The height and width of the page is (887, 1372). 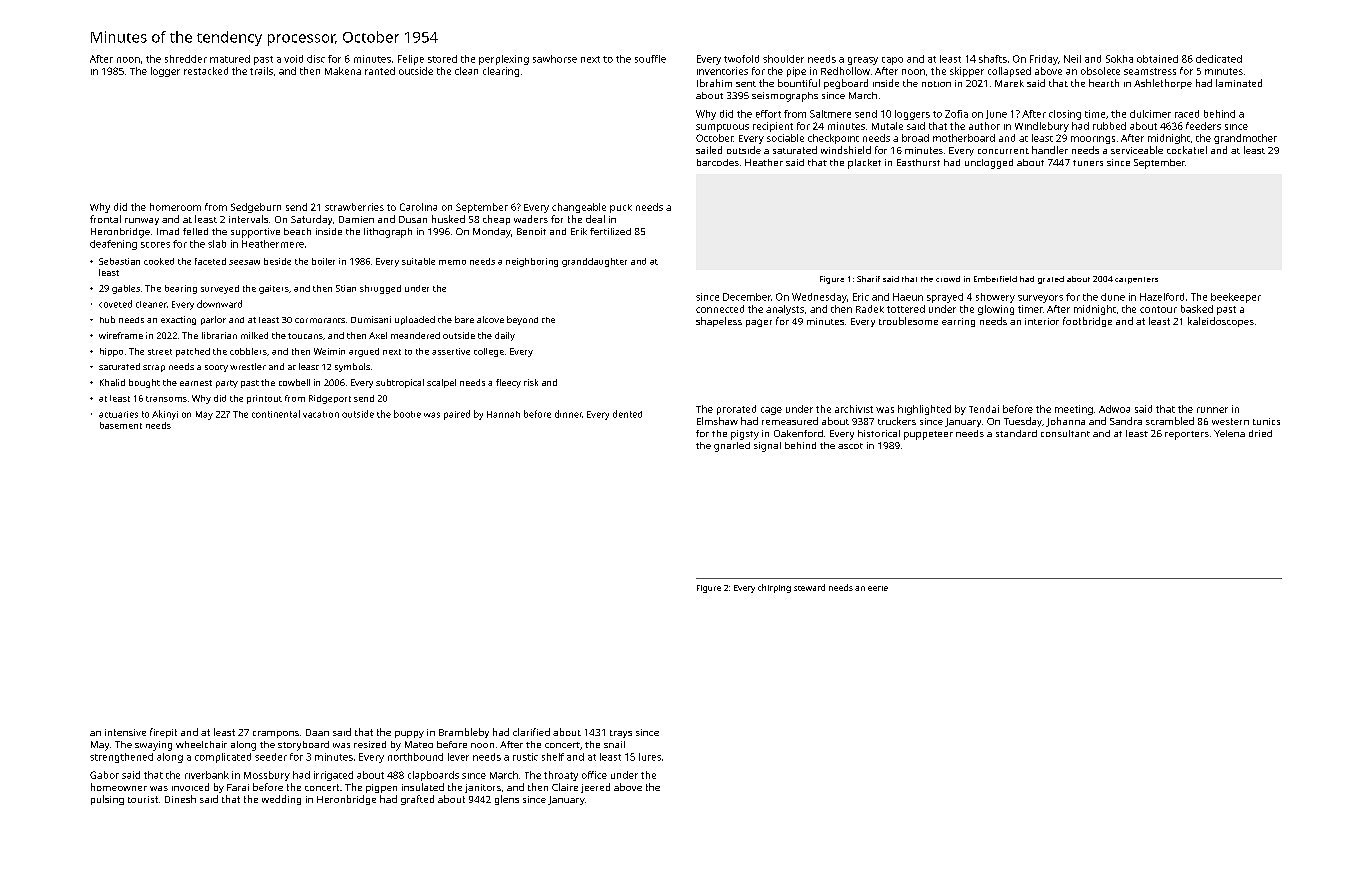 I want to click on pager, so click(x=759, y=323).
